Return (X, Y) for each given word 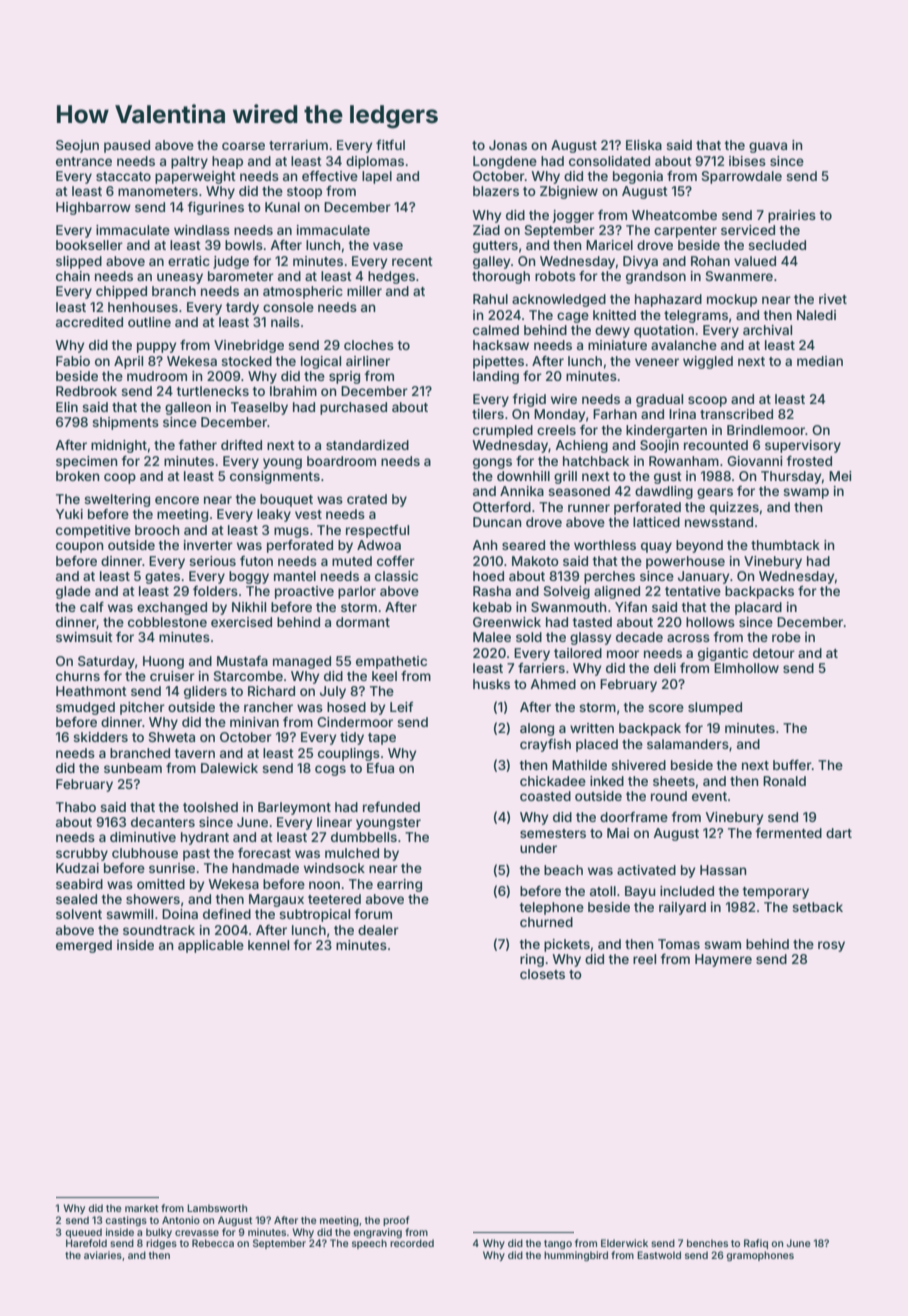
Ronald (784, 781)
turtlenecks (213, 391)
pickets (567, 945)
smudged (85, 708)
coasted (545, 796)
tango (558, 1244)
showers (153, 899)
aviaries (103, 1255)
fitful (390, 144)
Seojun (77, 146)
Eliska (644, 145)
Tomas (679, 944)
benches (707, 1243)
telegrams (696, 316)
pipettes (498, 362)
